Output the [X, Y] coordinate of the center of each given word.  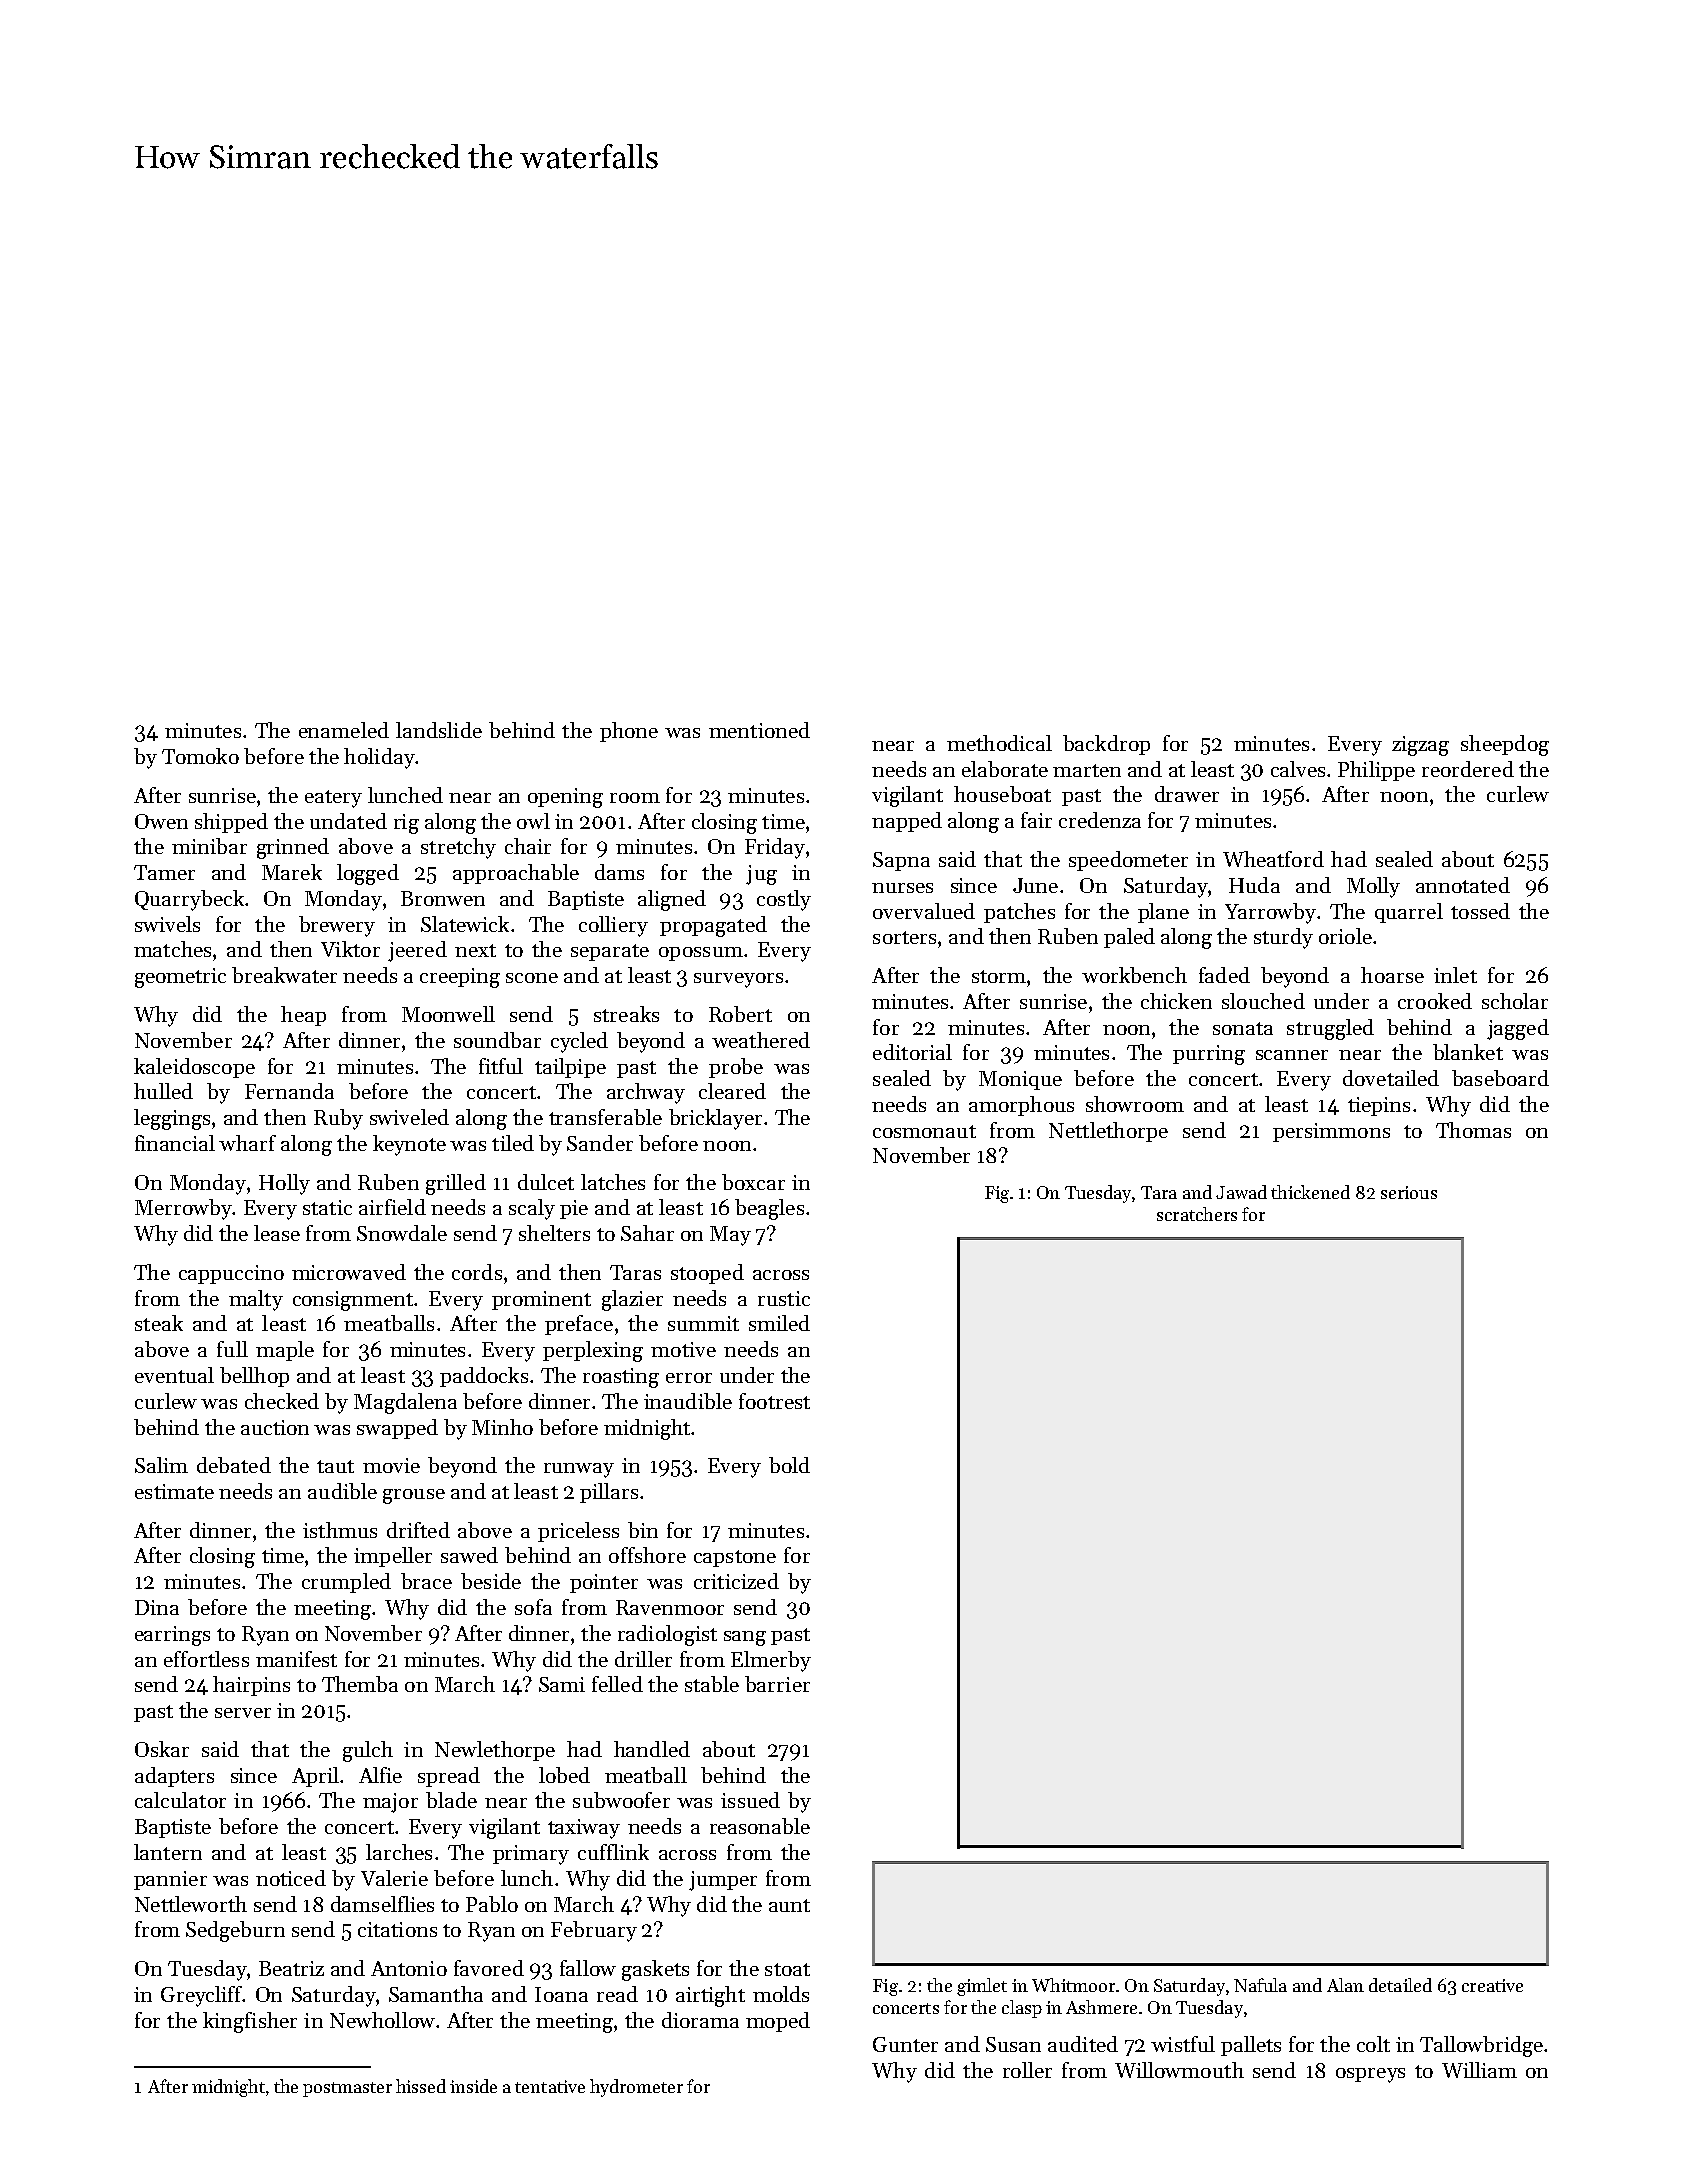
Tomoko [200, 756]
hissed [421, 2086]
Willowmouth [1179, 2070]
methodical [999, 743]
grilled [456, 1184]
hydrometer [636, 2088]
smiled [779, 1323]
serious [1409, 1192]
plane [1163, 913]
